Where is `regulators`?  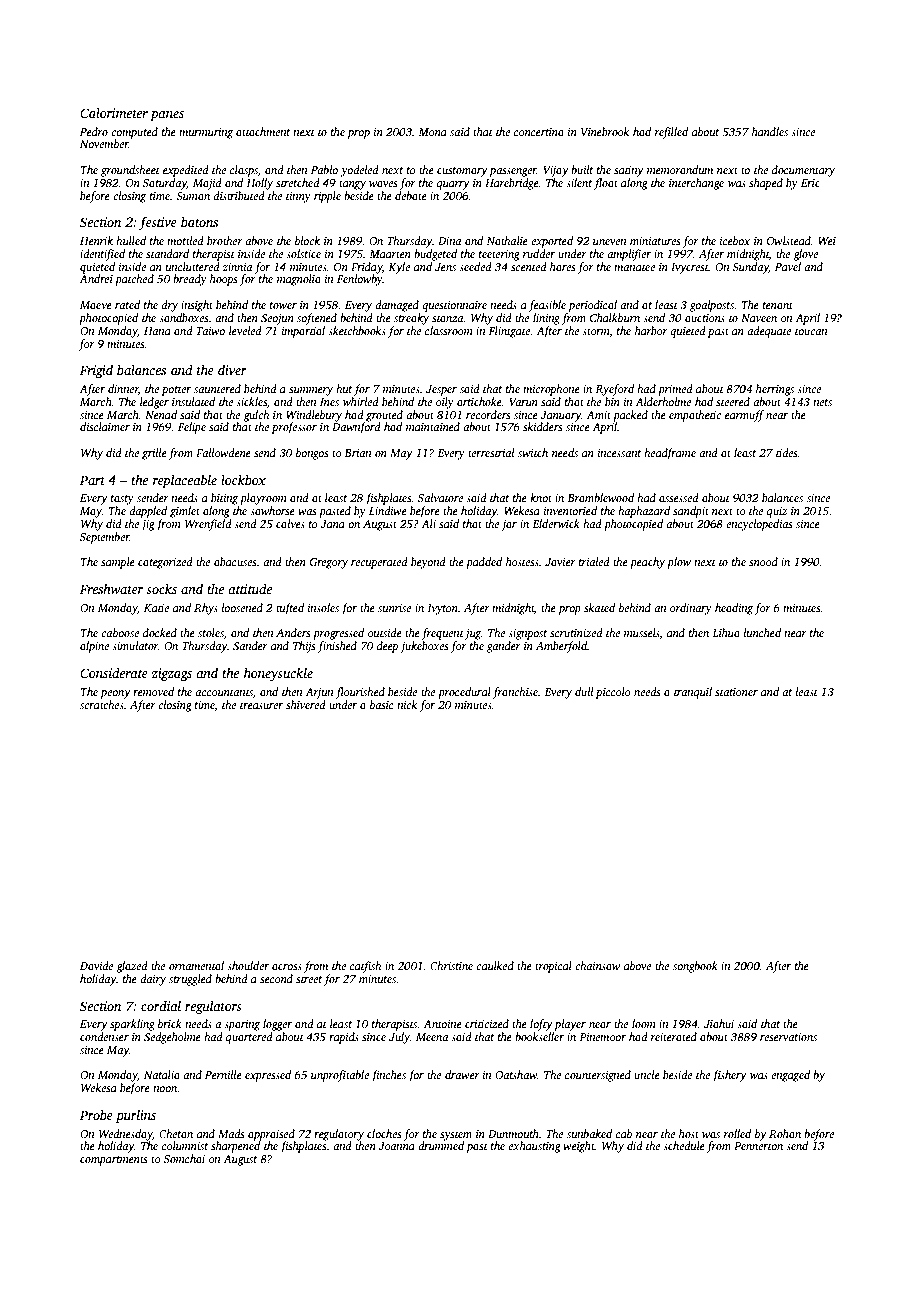 regulators is located at coordinates (213, 1007).
